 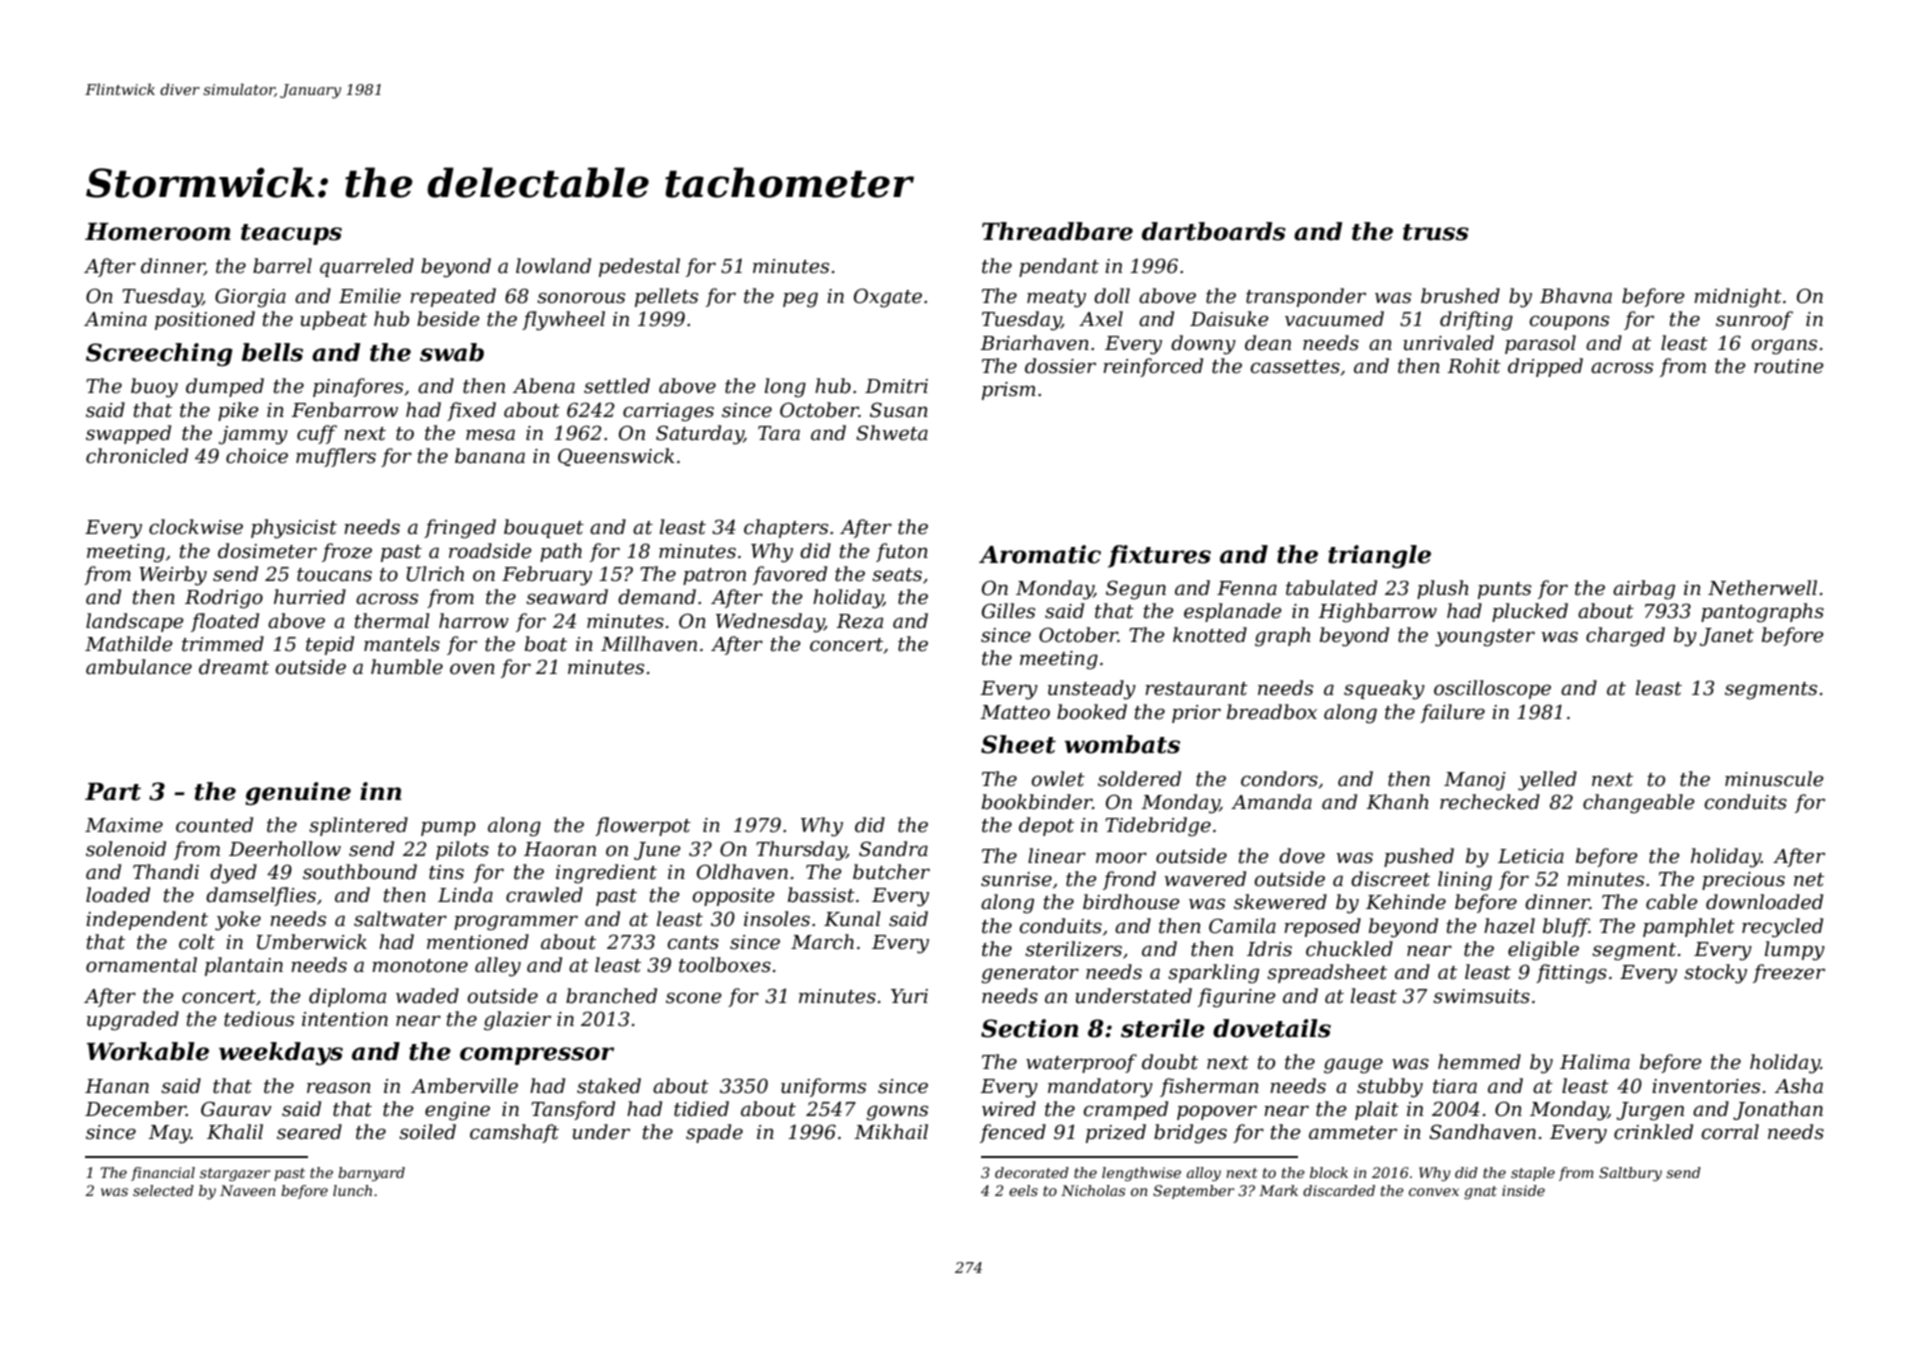 What do you see at coordinates (1774, 779) in the screenshot?
I see `minuscule` at bounding box center [1774, 779].
